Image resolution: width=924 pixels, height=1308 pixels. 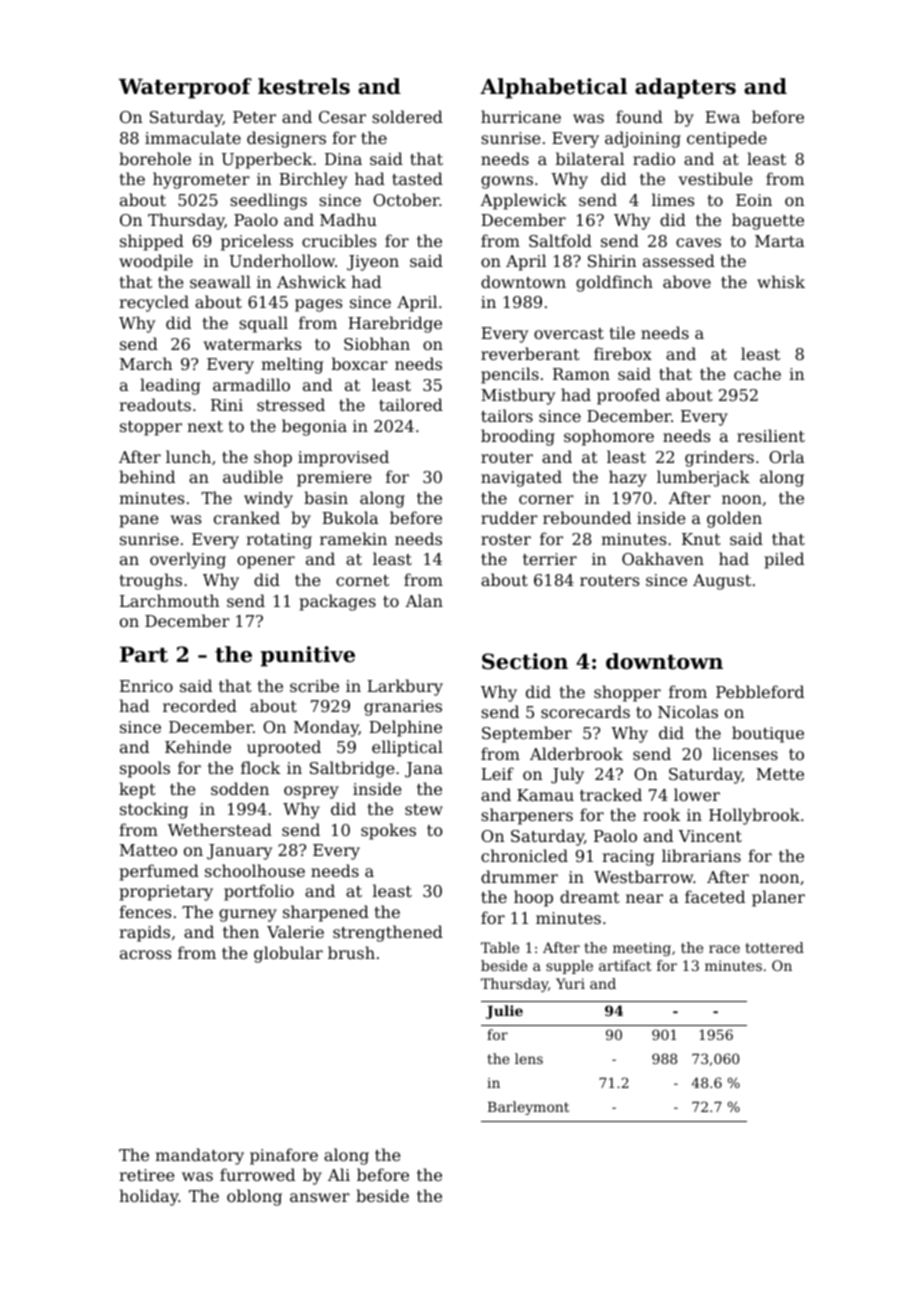 I want to click on Matteo, so click(x=148, y=850).
